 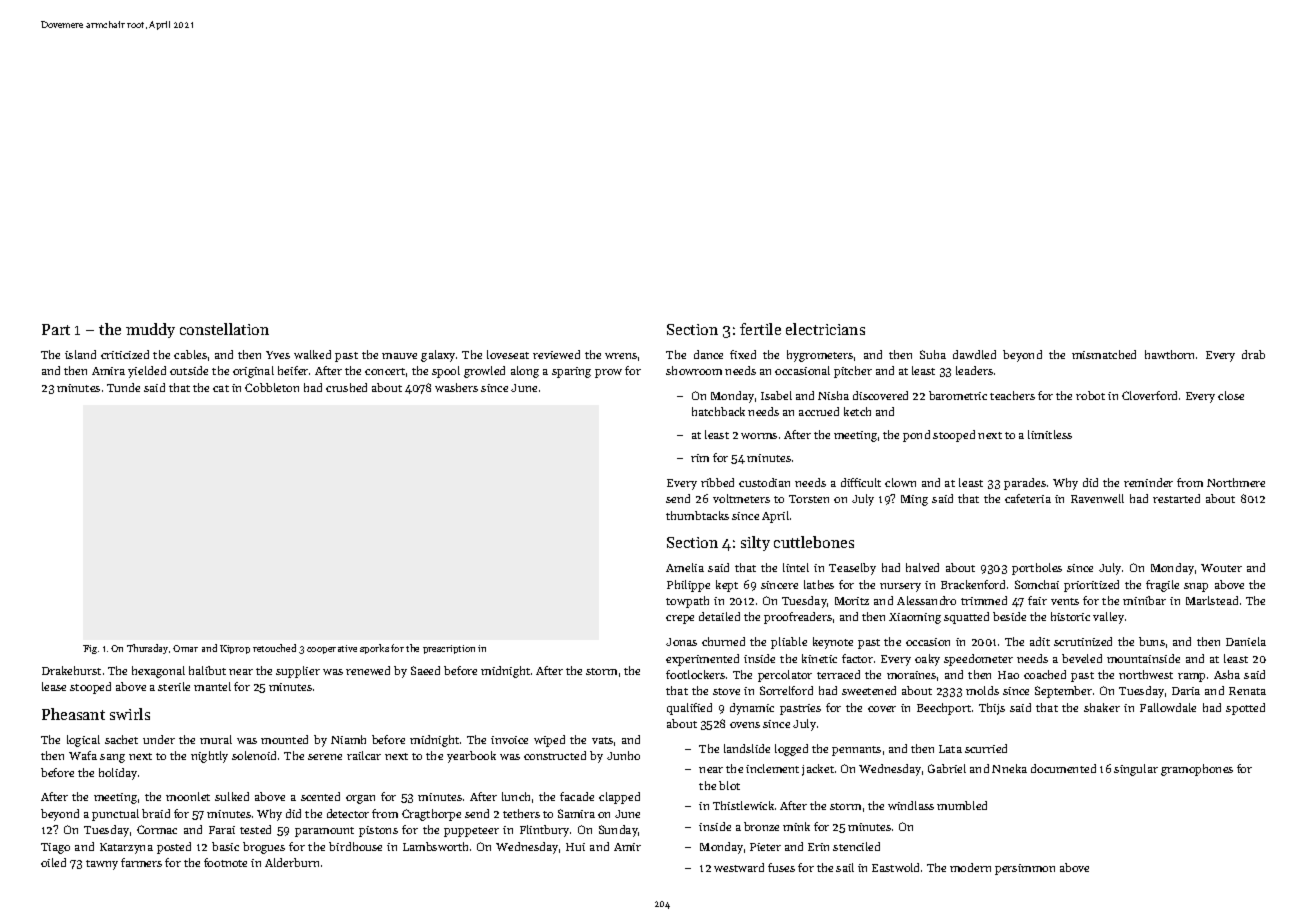 I want to click on Ravenwell, so click(x=1097, y=498).
